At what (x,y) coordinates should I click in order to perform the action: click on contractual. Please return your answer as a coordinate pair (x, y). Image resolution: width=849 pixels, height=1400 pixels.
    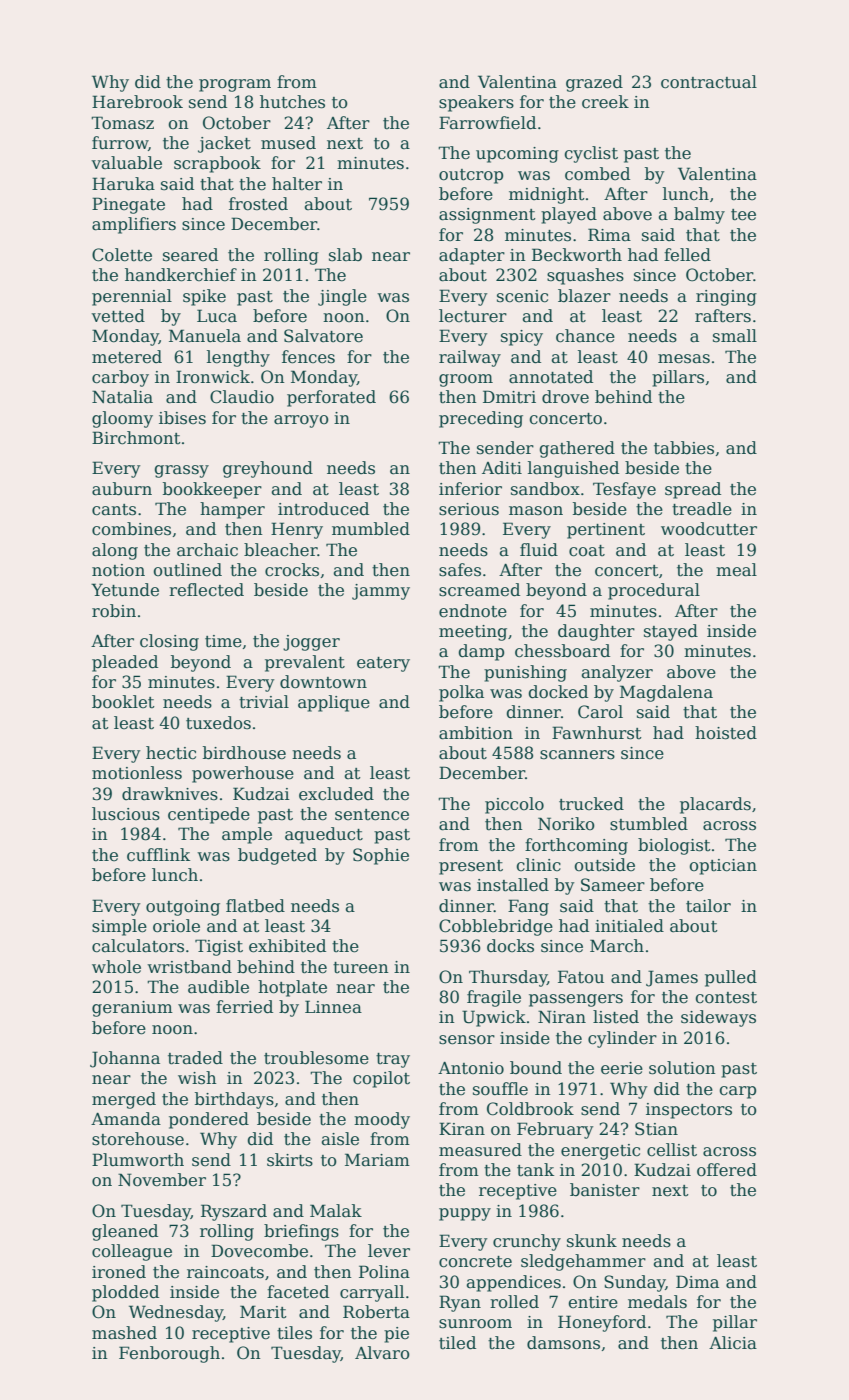
    Looking at the image, I should click on (709, 82).
